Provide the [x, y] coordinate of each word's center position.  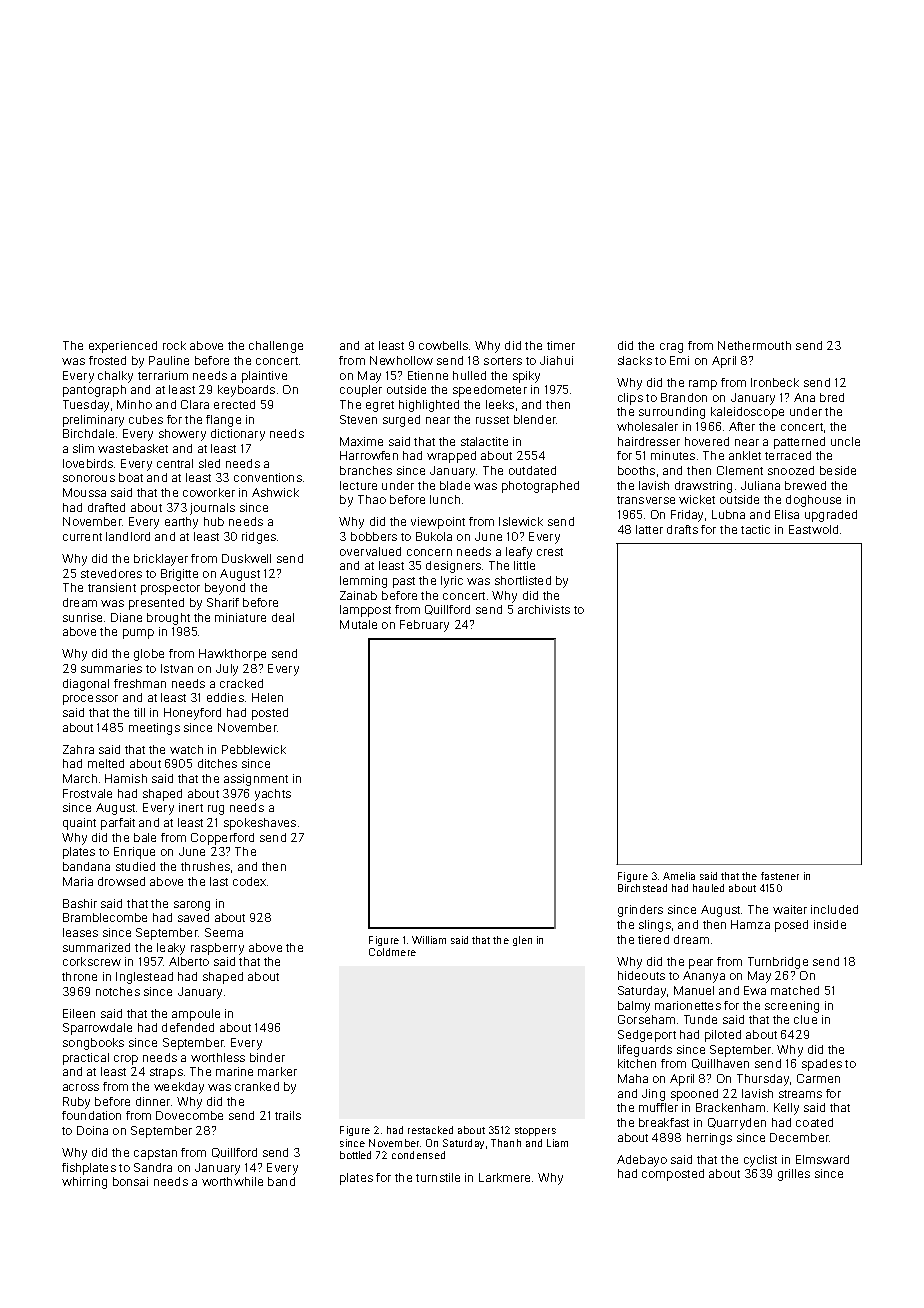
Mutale [358, 624]
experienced [123, 347]
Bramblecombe [105, 917]
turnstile [438, 1177]
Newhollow [401, 360]
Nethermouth [754, 345]
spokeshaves [260, 824]
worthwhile [232, 1181]
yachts [273, 795]
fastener [780, 876]
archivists [544, 609]
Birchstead [642, 888]
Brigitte [179, 575]
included [834, 909]
